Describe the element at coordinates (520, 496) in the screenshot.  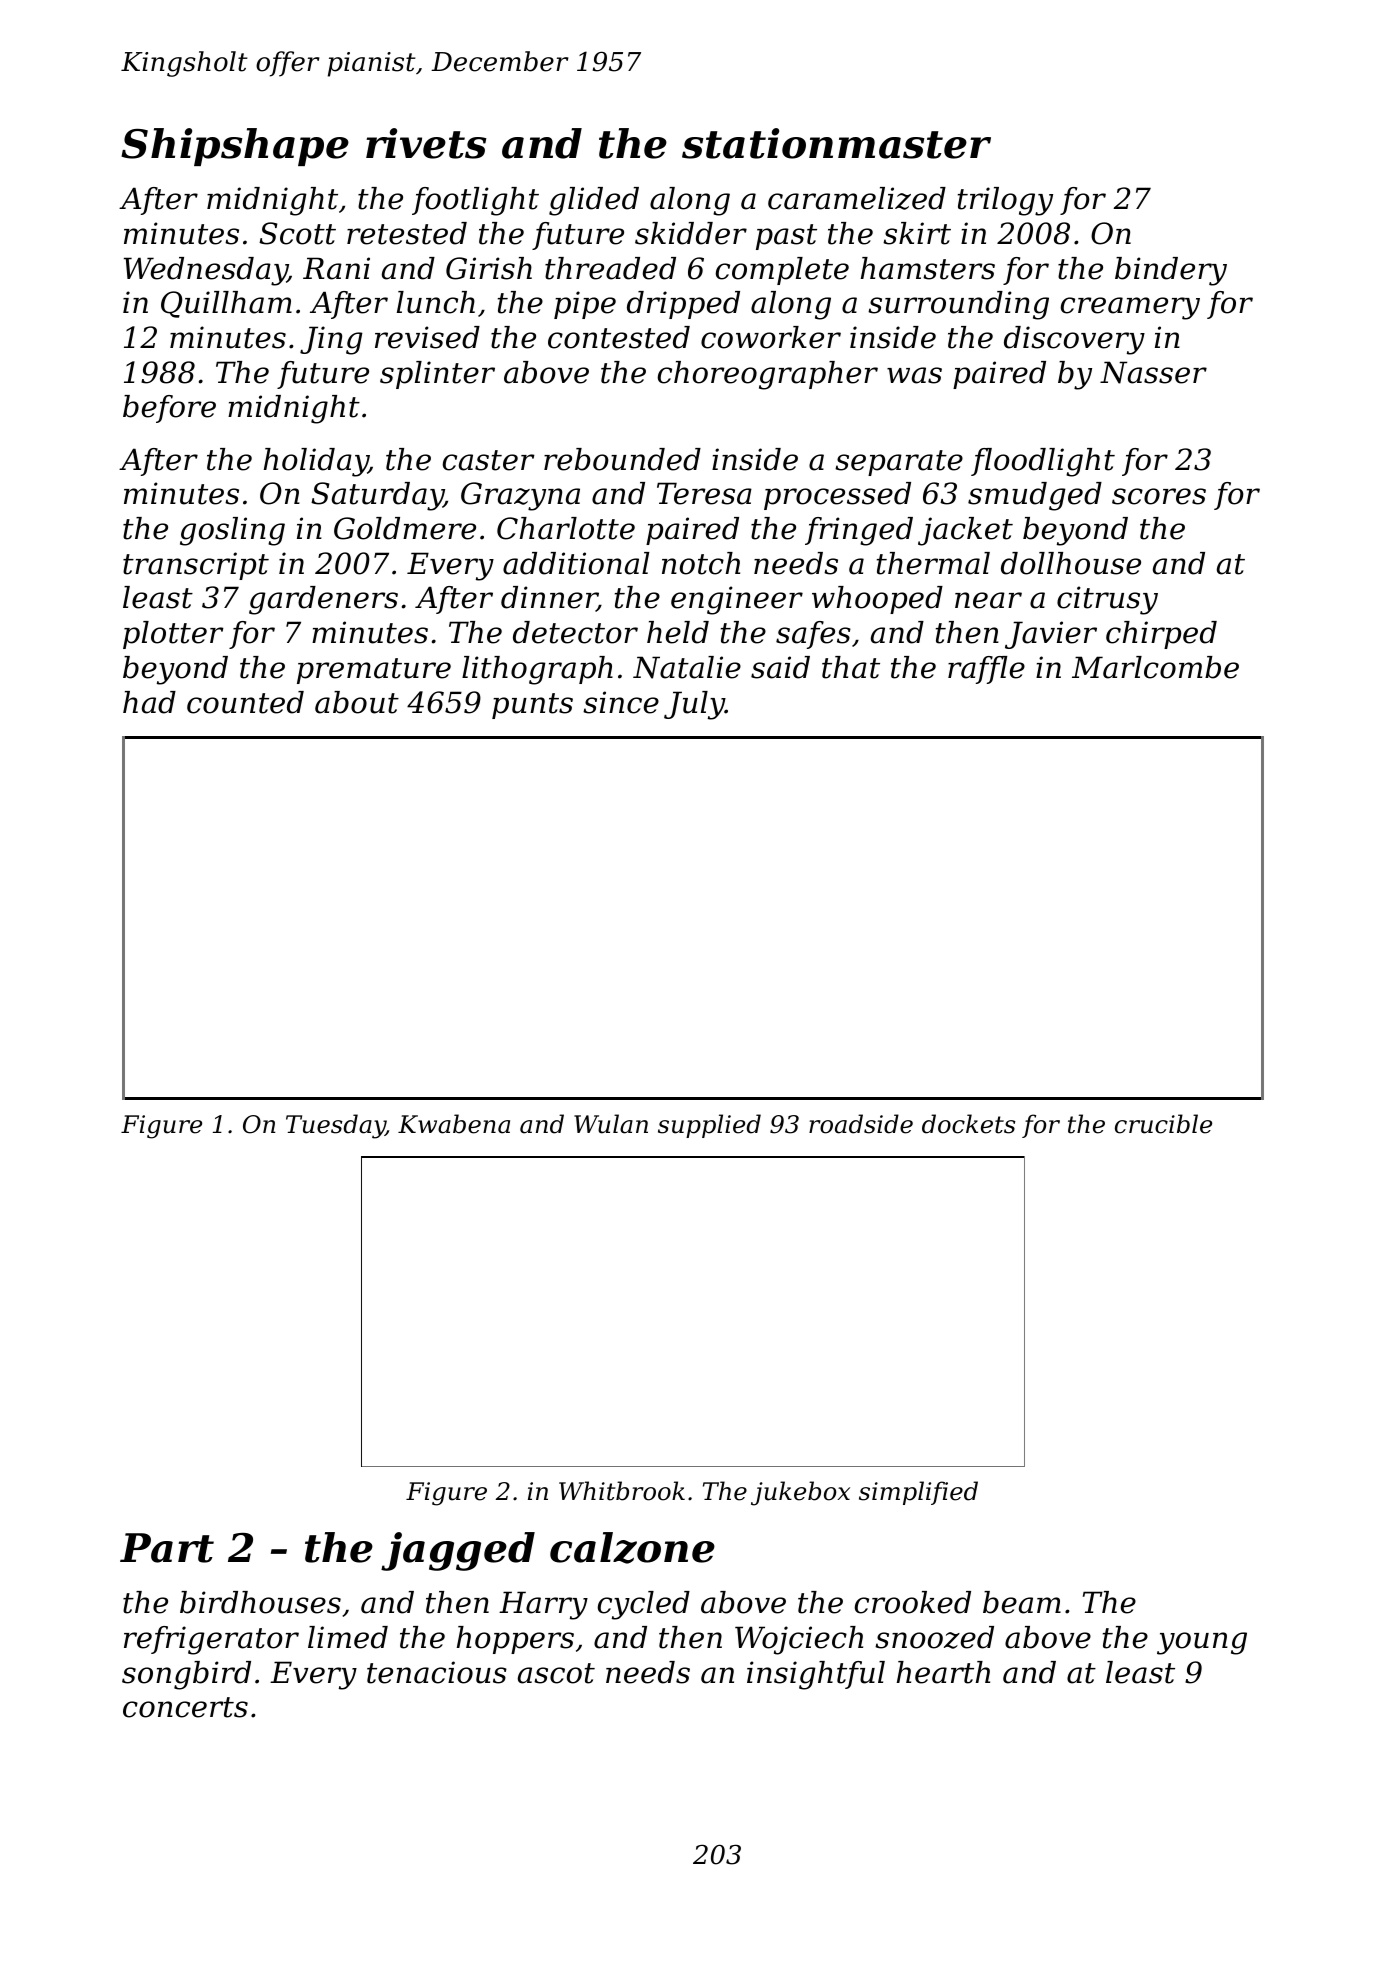
I see `Grazyna` at that location.
